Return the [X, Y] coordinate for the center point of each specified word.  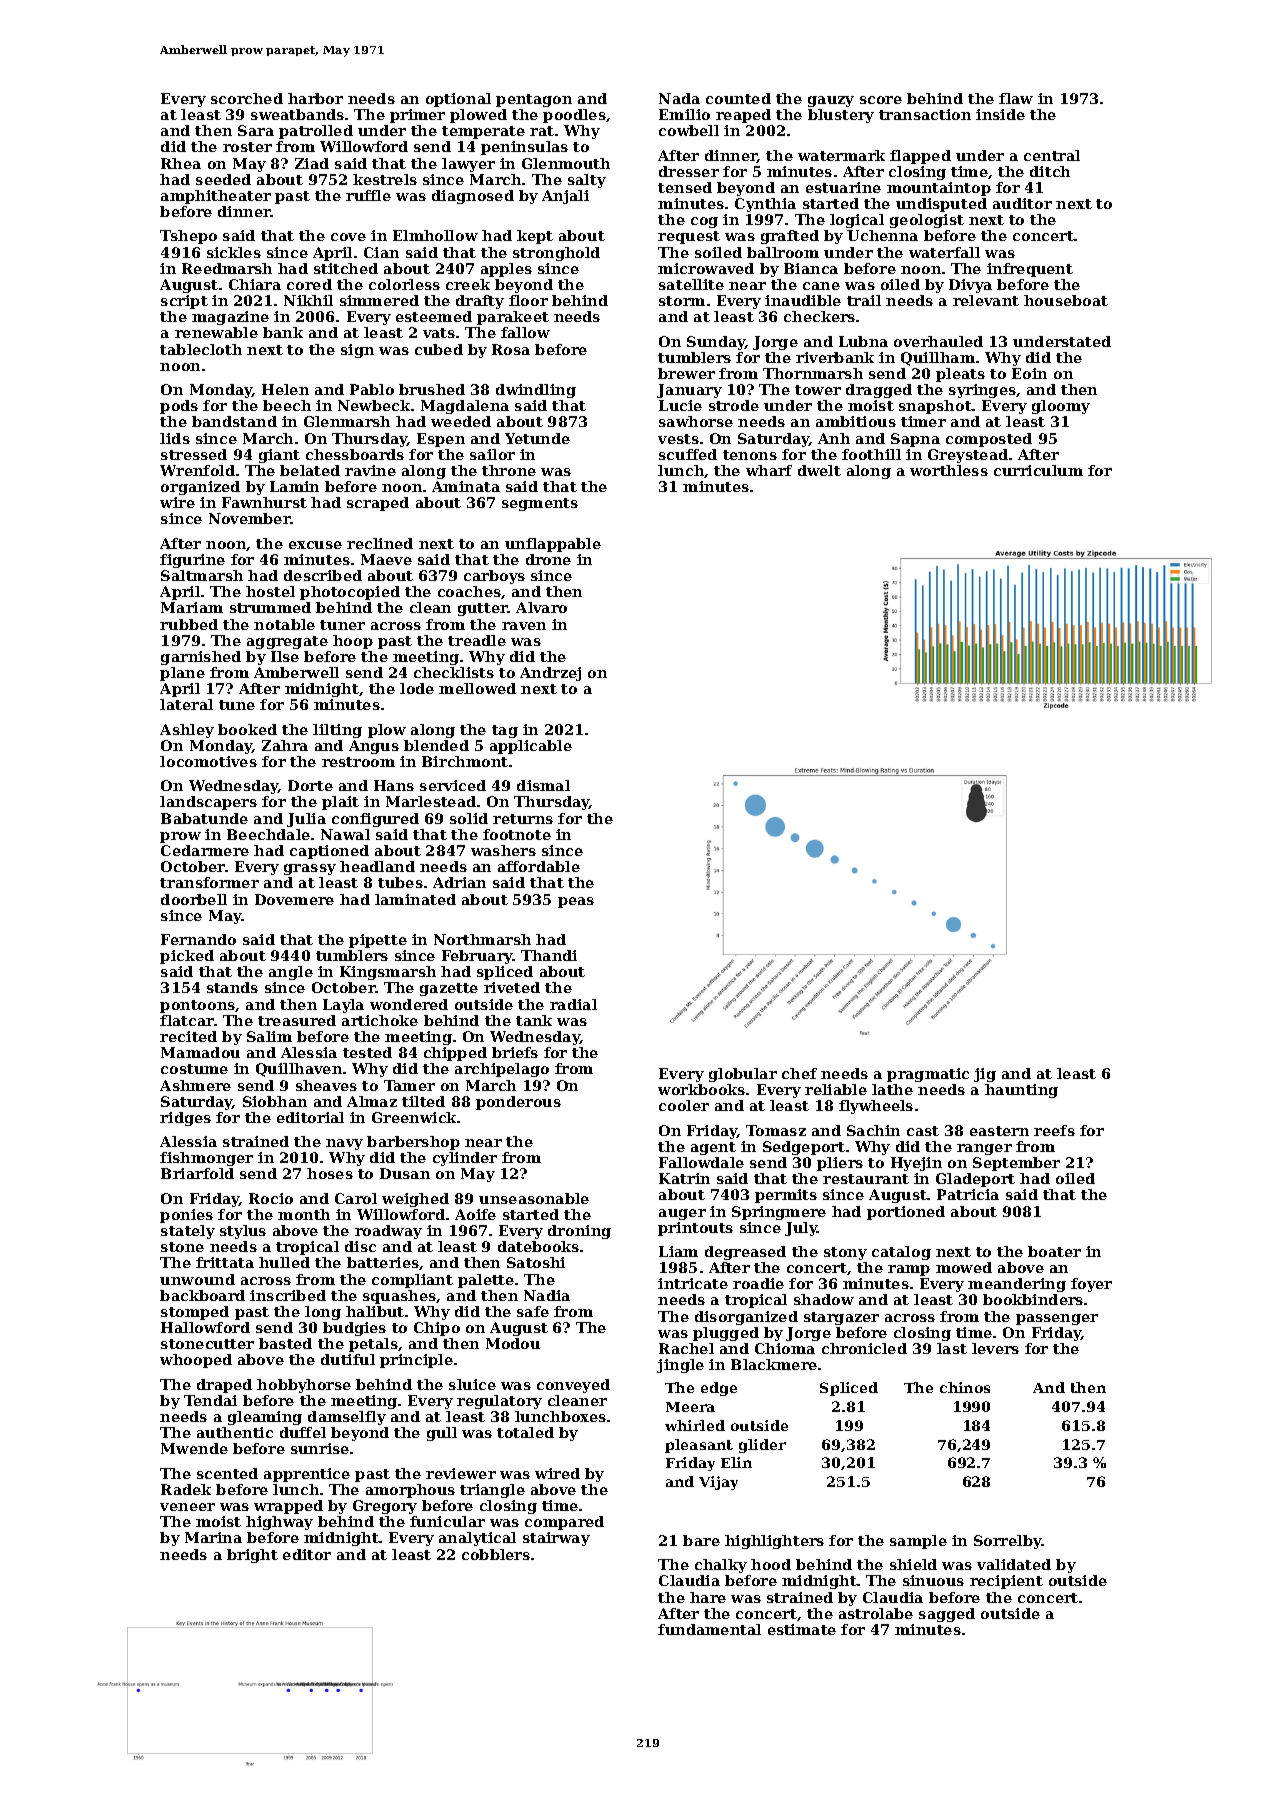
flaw [1016, 98]
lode [417, 688]
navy [344, 1144]
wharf [769, 470]
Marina [213, 1537]
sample [918, 1542]
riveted [512, 987]
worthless [949, 470]
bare [701, 1540]
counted [738, 98]
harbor [315, 98]
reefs [1054, 1130]
